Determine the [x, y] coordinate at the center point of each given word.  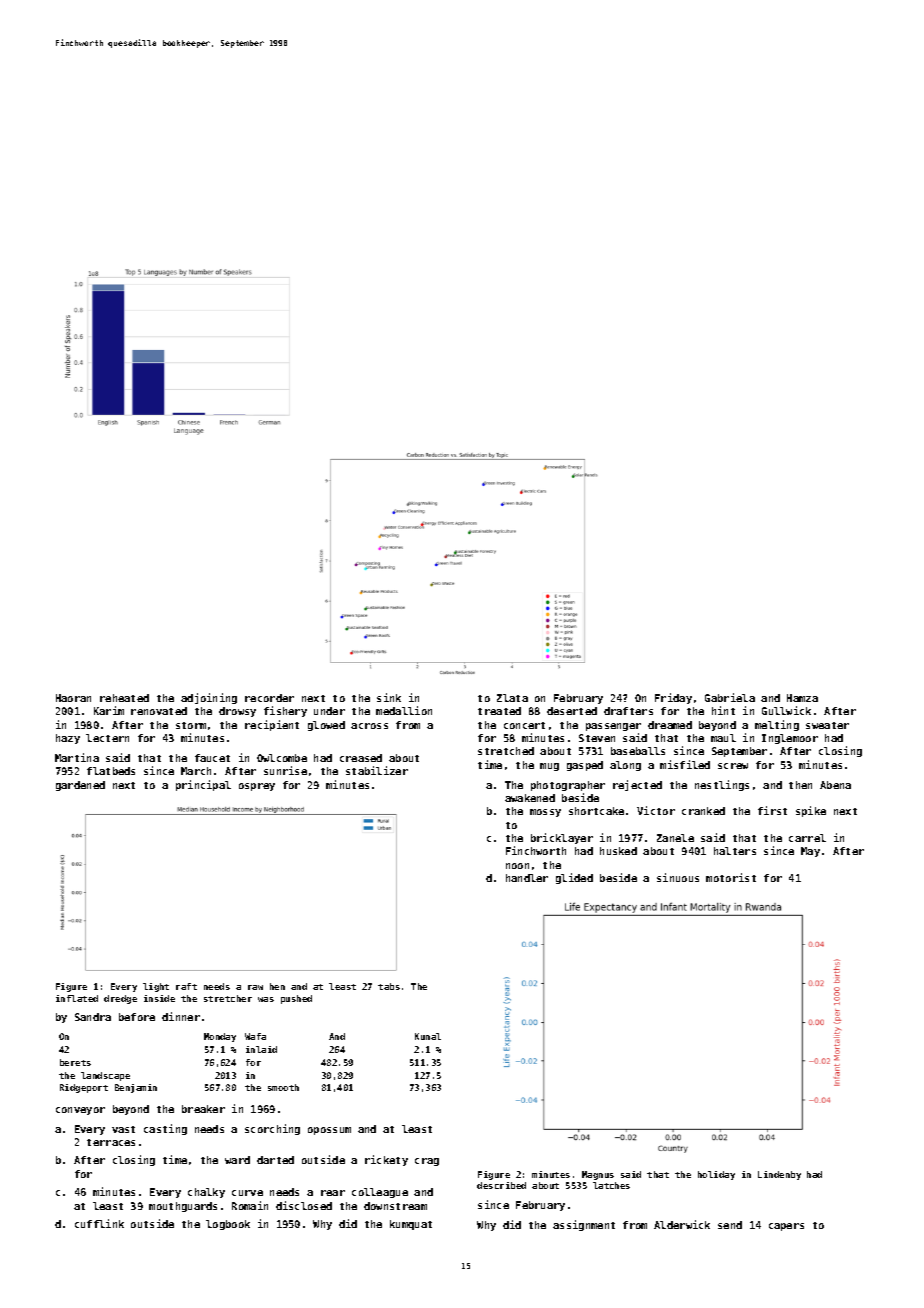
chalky [206, 1193]
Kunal [428, 1036]
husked [618, 851]
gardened [80, 786]
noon [517, 866]
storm [191, 725]
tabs [389, 986]
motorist [731, 877]
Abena [835, 785]
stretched [506, 751]
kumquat [411, 1225]
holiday [716, 1175]
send [730, 1225]
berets [75, 1062]
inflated [77, 998]
